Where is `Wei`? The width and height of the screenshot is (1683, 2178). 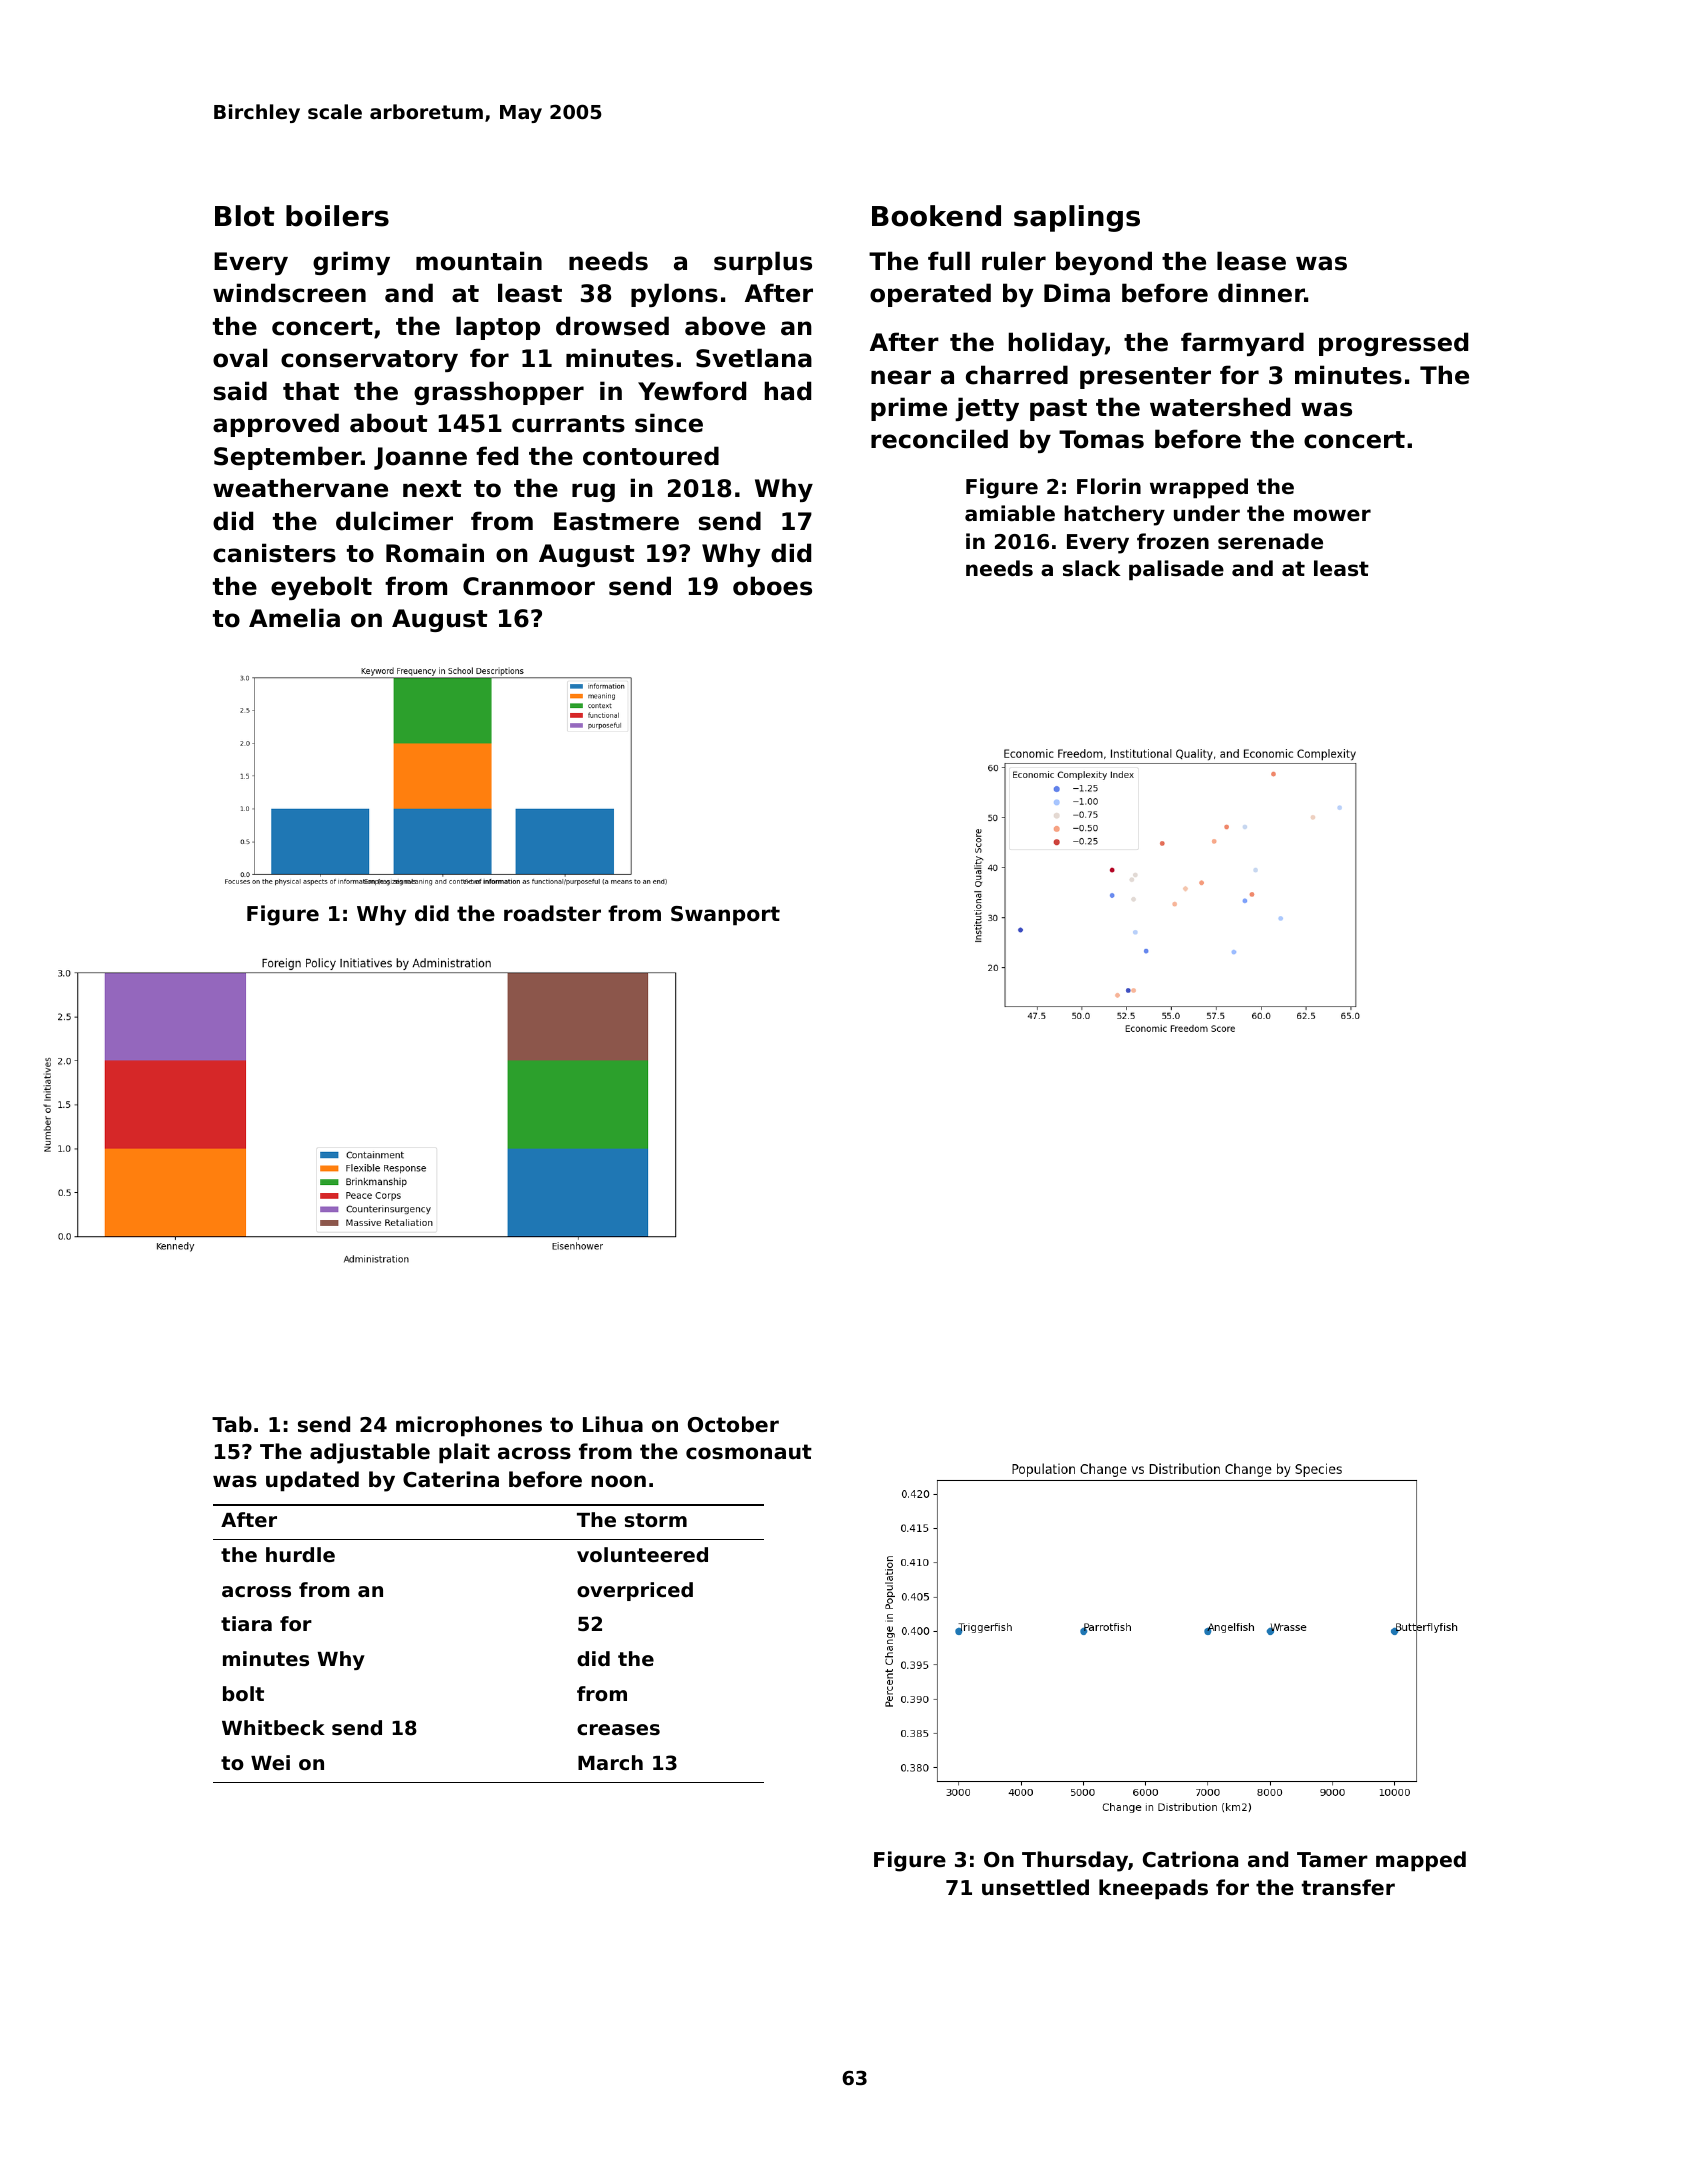
Wei is located at coordinates (270, 1762).
